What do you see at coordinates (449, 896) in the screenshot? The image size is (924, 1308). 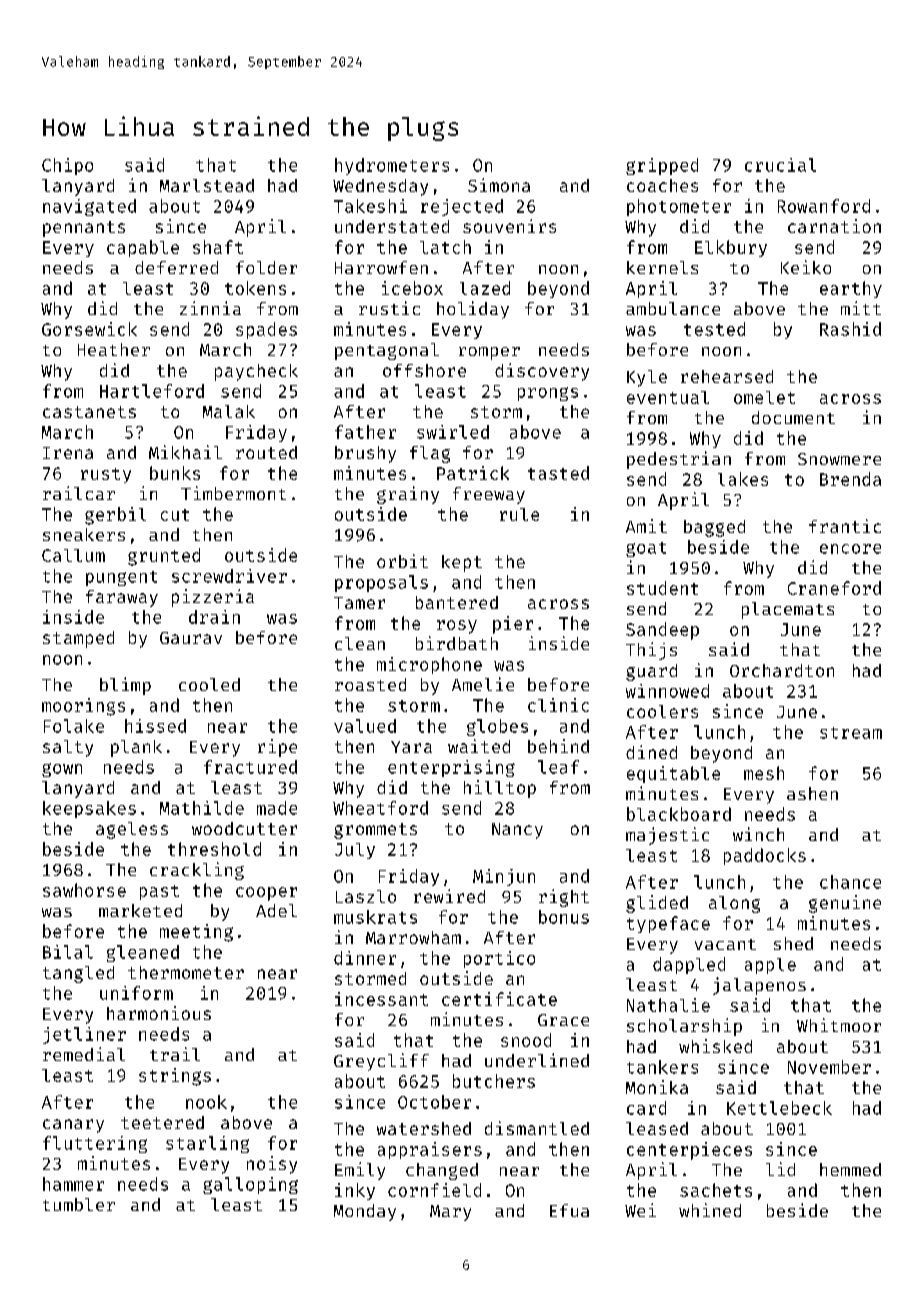 I see `rewired` at bounding box center [449, 896].
